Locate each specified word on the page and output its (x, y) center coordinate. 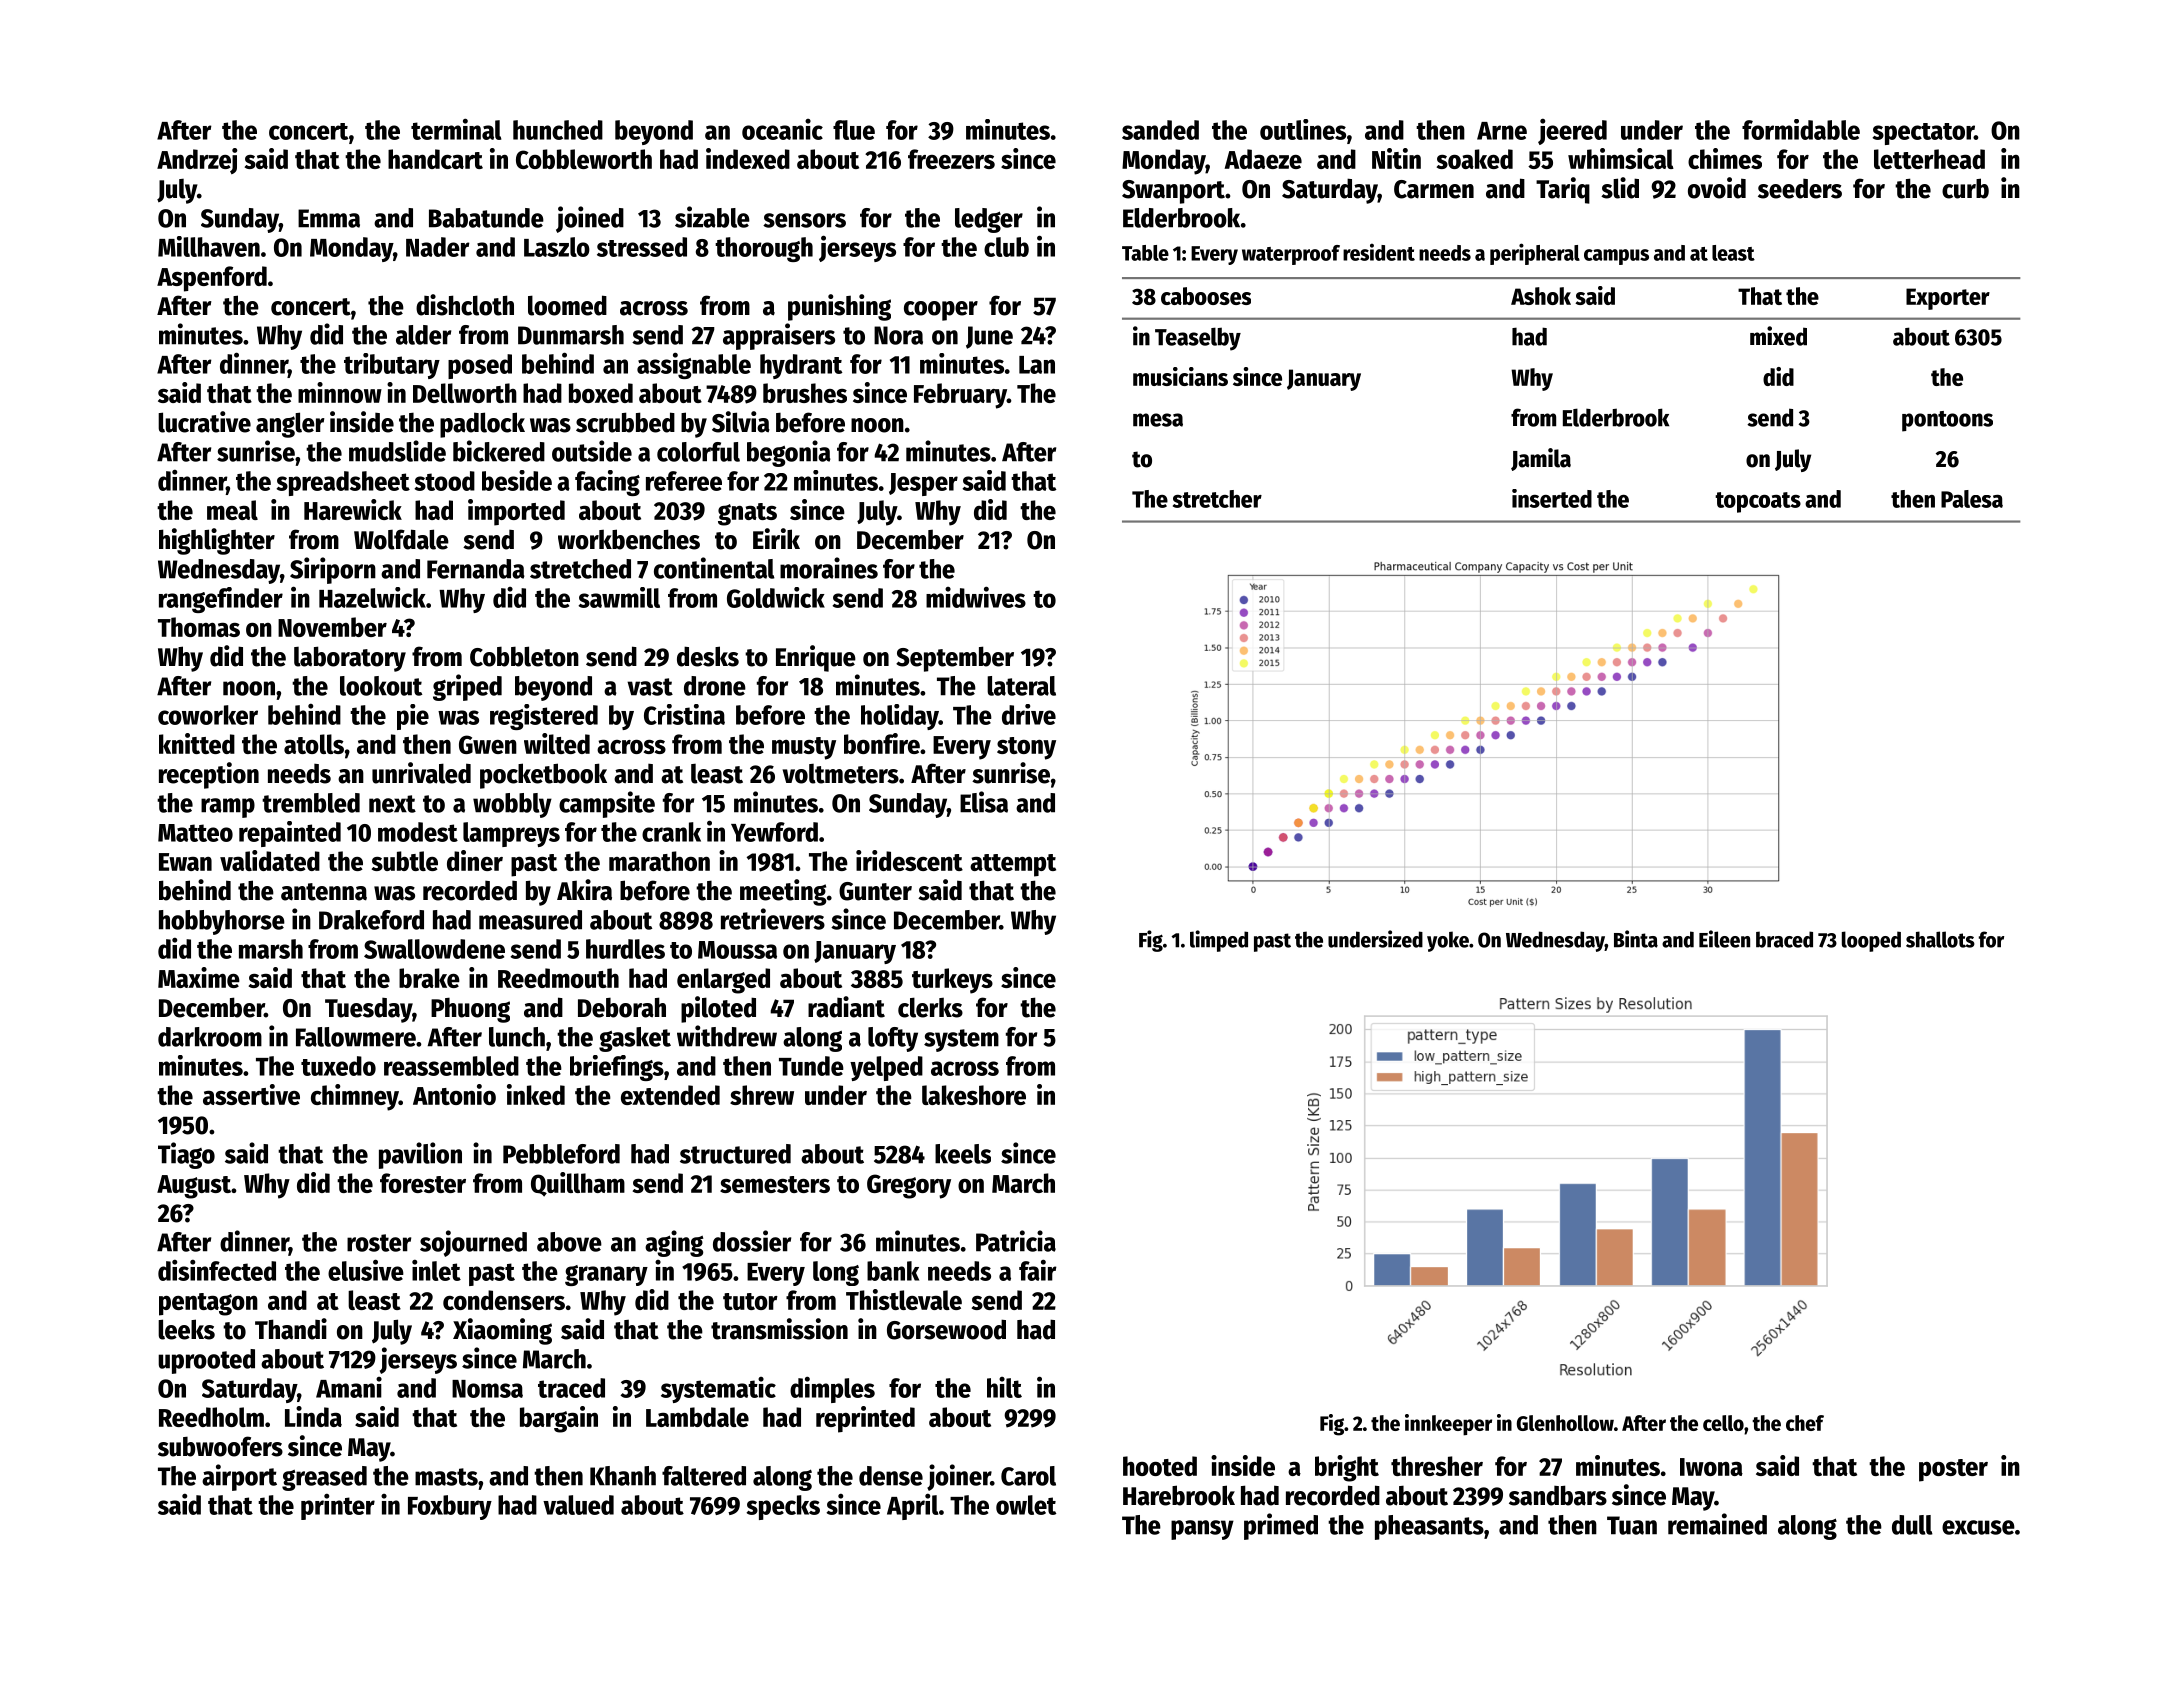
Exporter (1948, 299)
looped (1871, 941)
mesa (1158, 420)
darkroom (210, 1037)
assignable (694, 365)
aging (674, 1243)
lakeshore (974, 1095)
